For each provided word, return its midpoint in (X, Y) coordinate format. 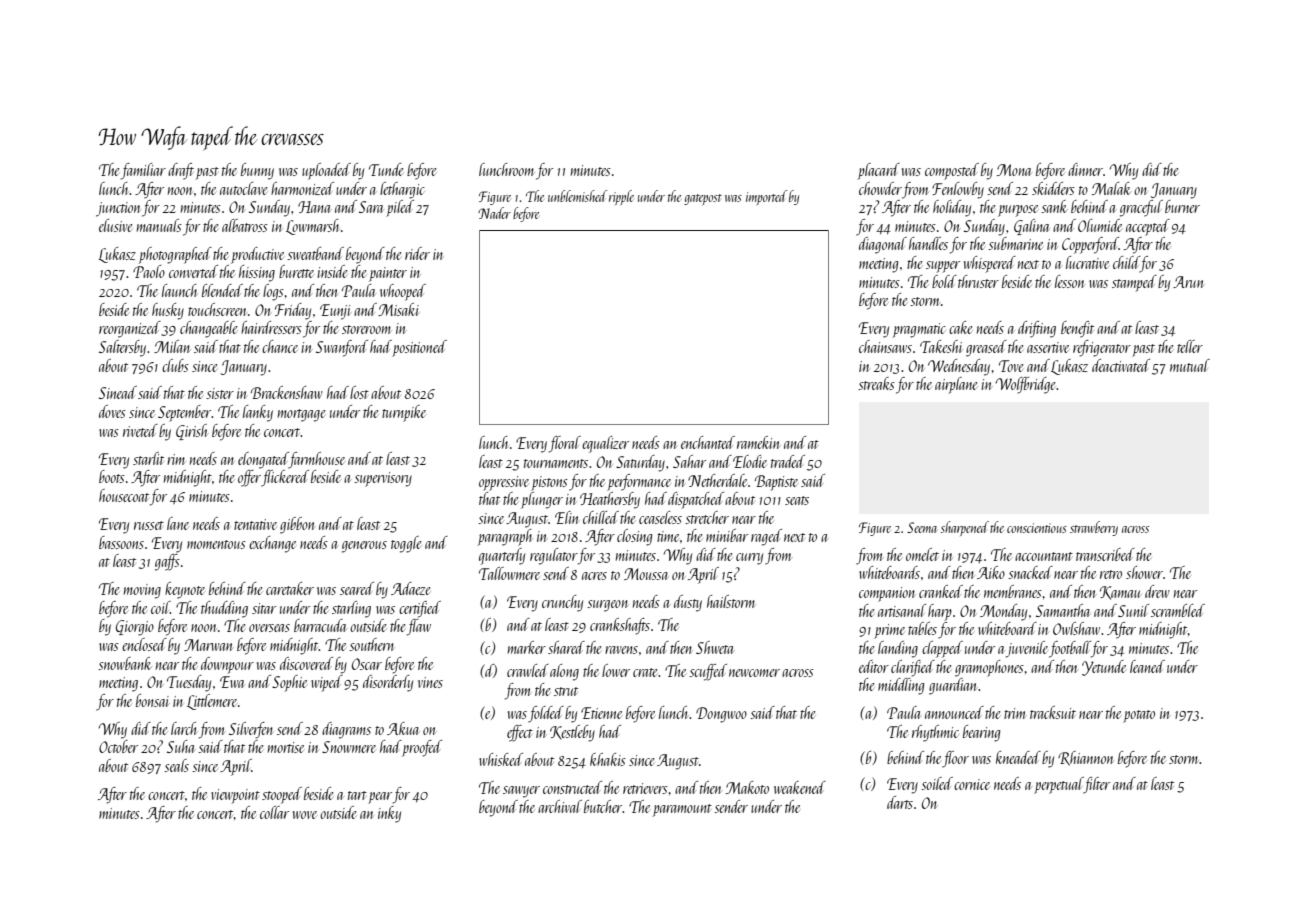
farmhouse (317, 460)
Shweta (715, 647)
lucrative (1087, 262)
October (118, 746)
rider (417, 253)
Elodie (750, 461)
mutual (1190, 365)
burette (296, 271)
